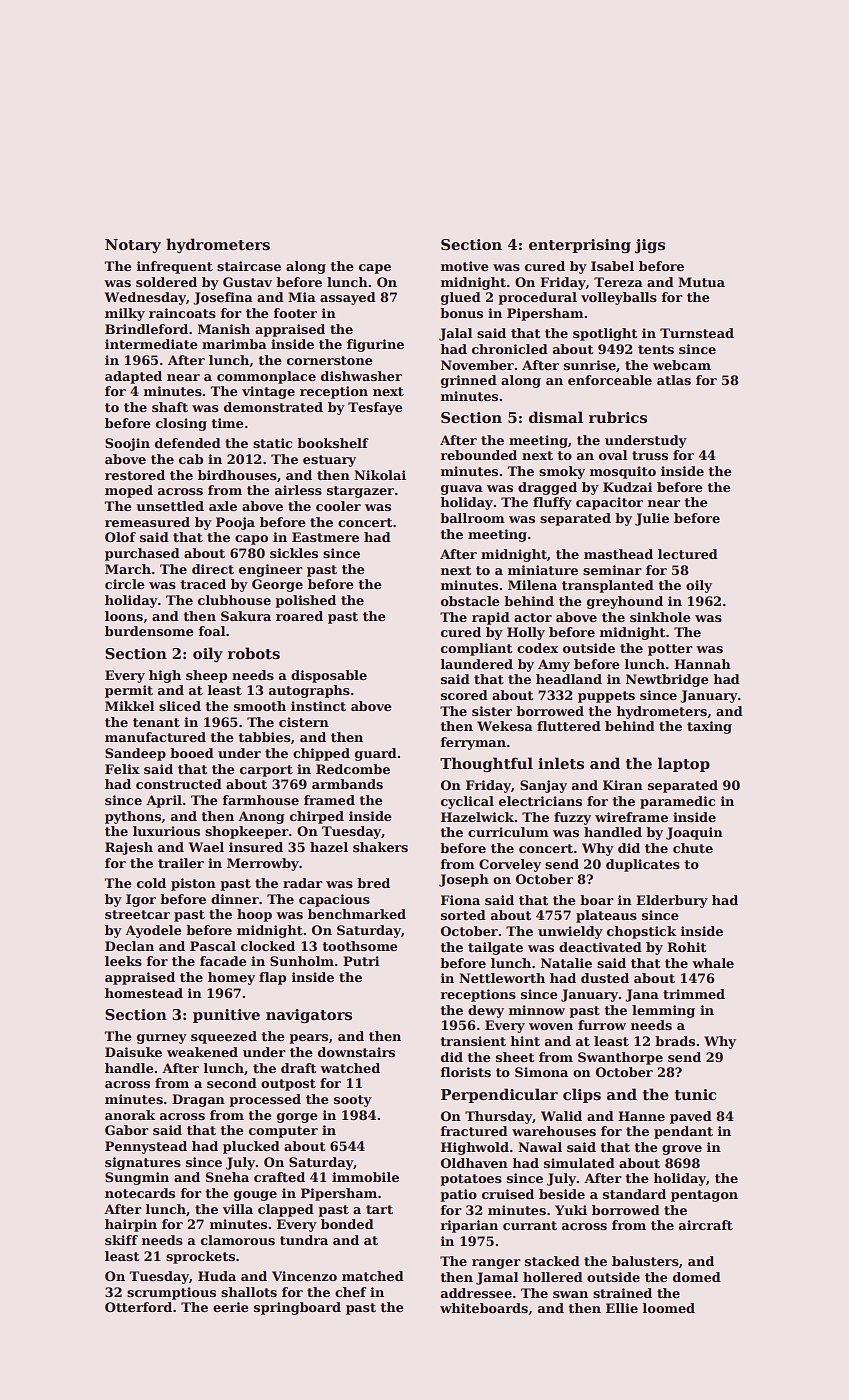 Image resolution: width=849 pixels, height=1400 pixels. I want to click on jigs, so click(650, 246).
